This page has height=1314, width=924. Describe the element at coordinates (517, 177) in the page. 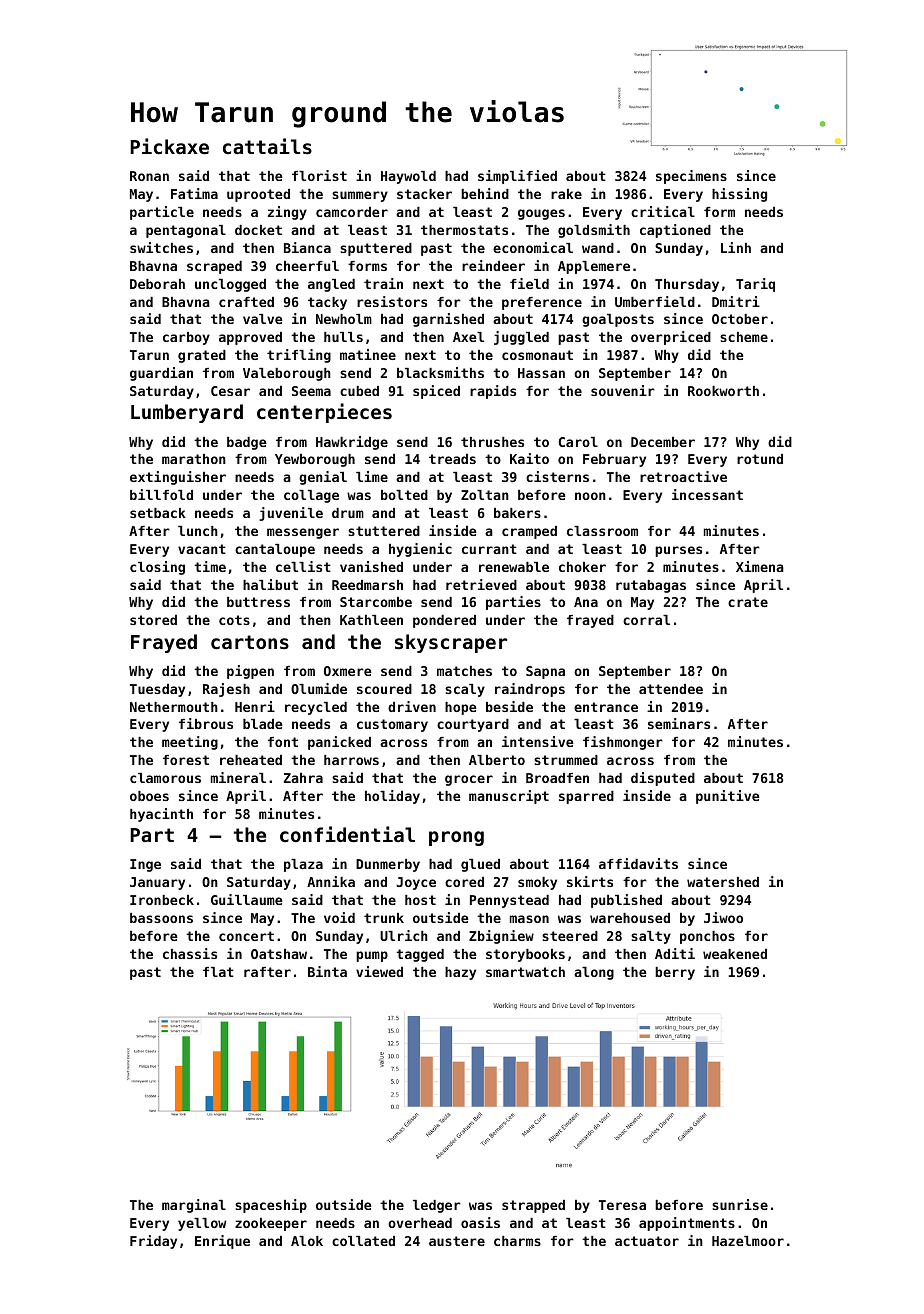

I see `simplified` at that location.
